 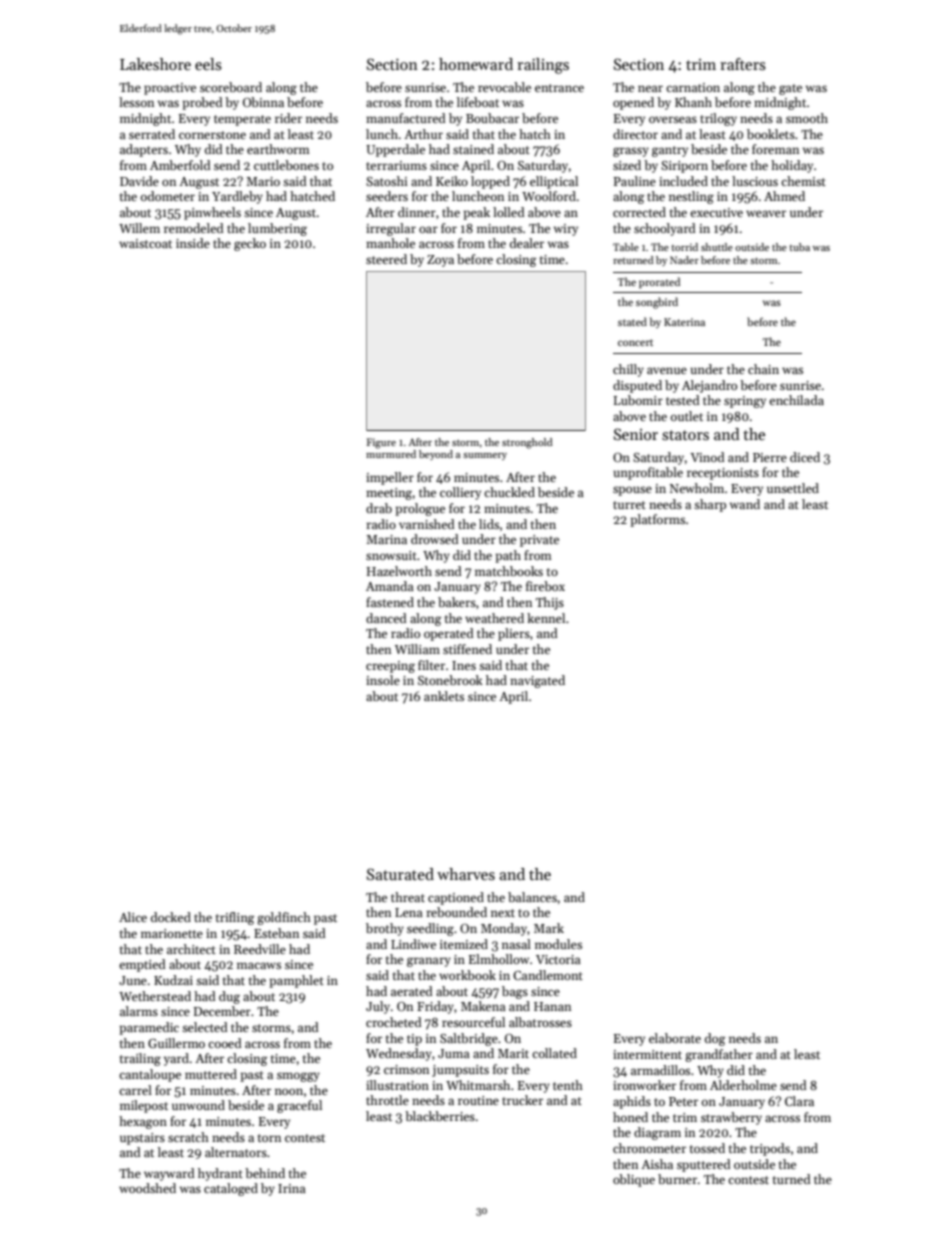 I want to click on murmured, so click(x=391, y=454).
